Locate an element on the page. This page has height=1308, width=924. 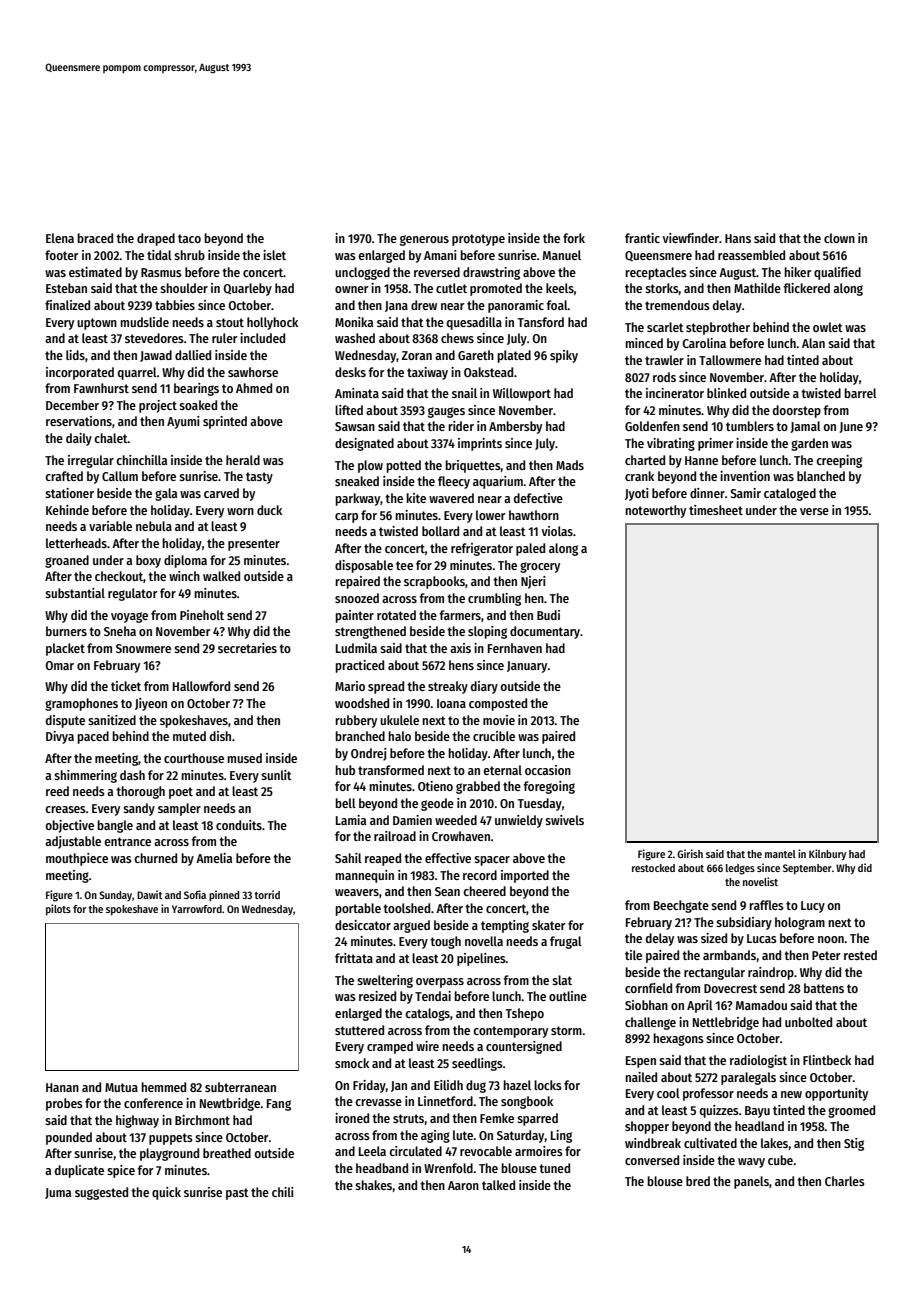
movie is located at coordinates (499, 720).
